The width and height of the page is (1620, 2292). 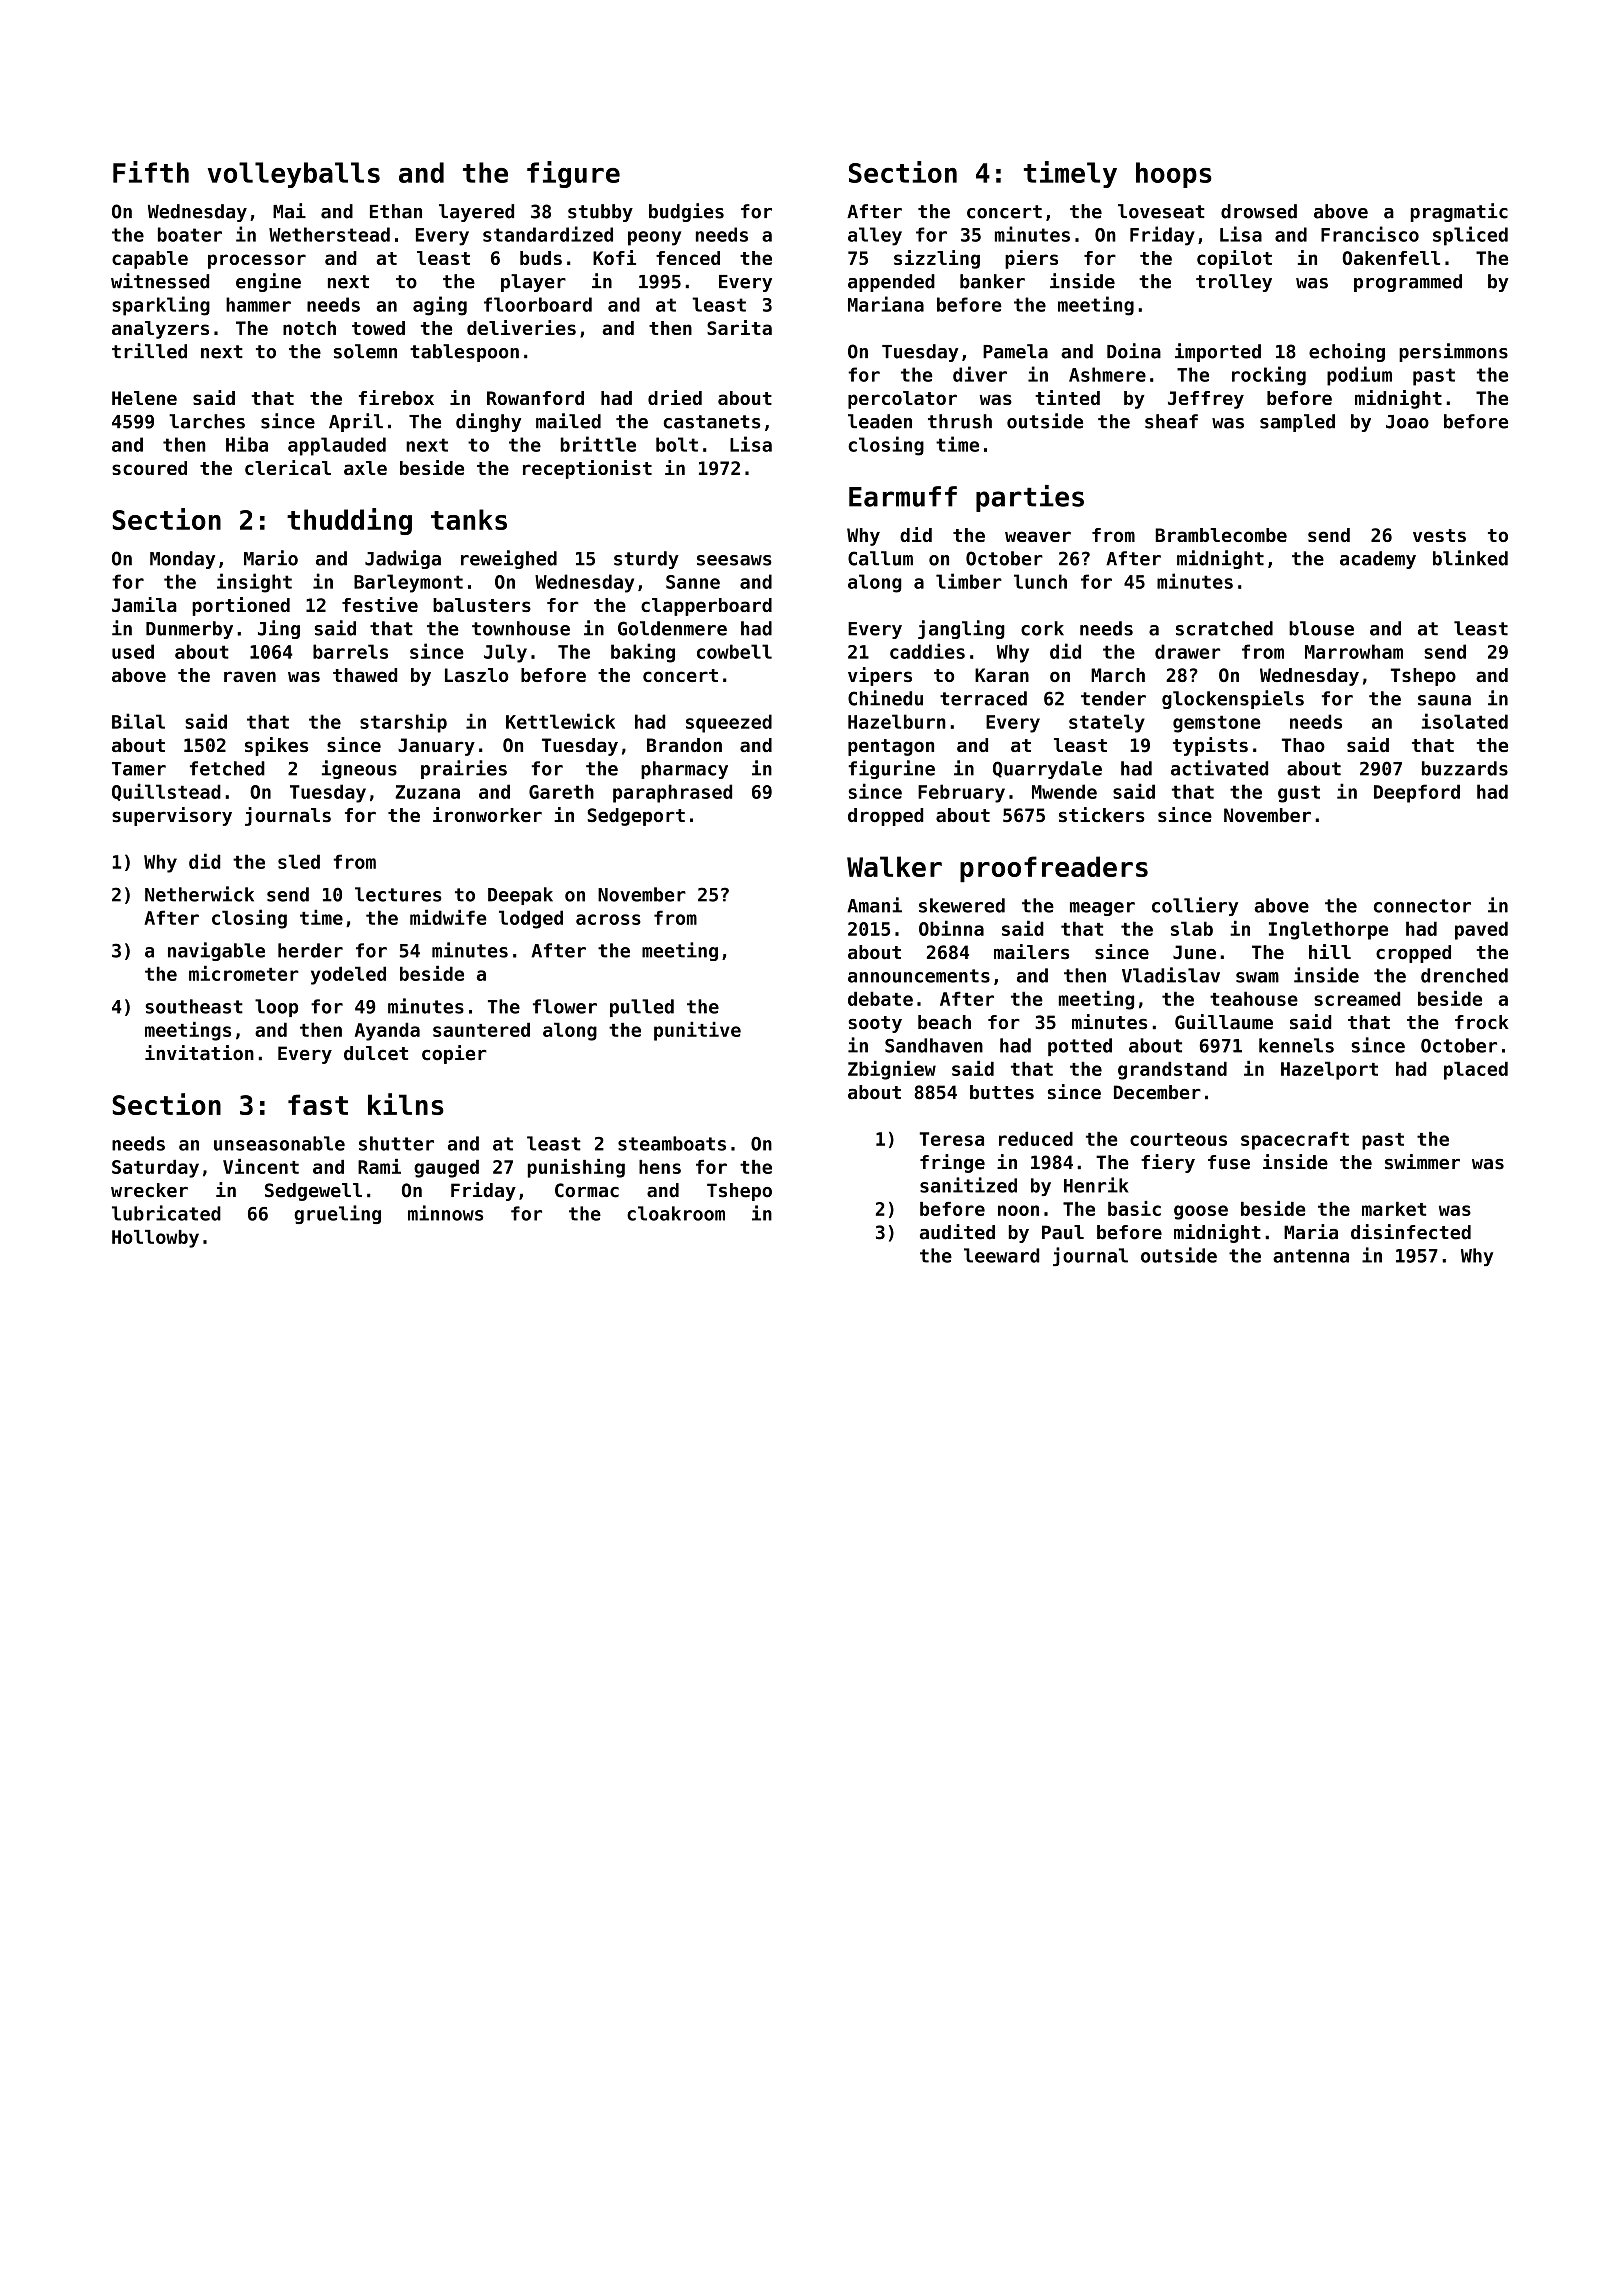 I want to click on Sarita, so click(x=739, y=327).
